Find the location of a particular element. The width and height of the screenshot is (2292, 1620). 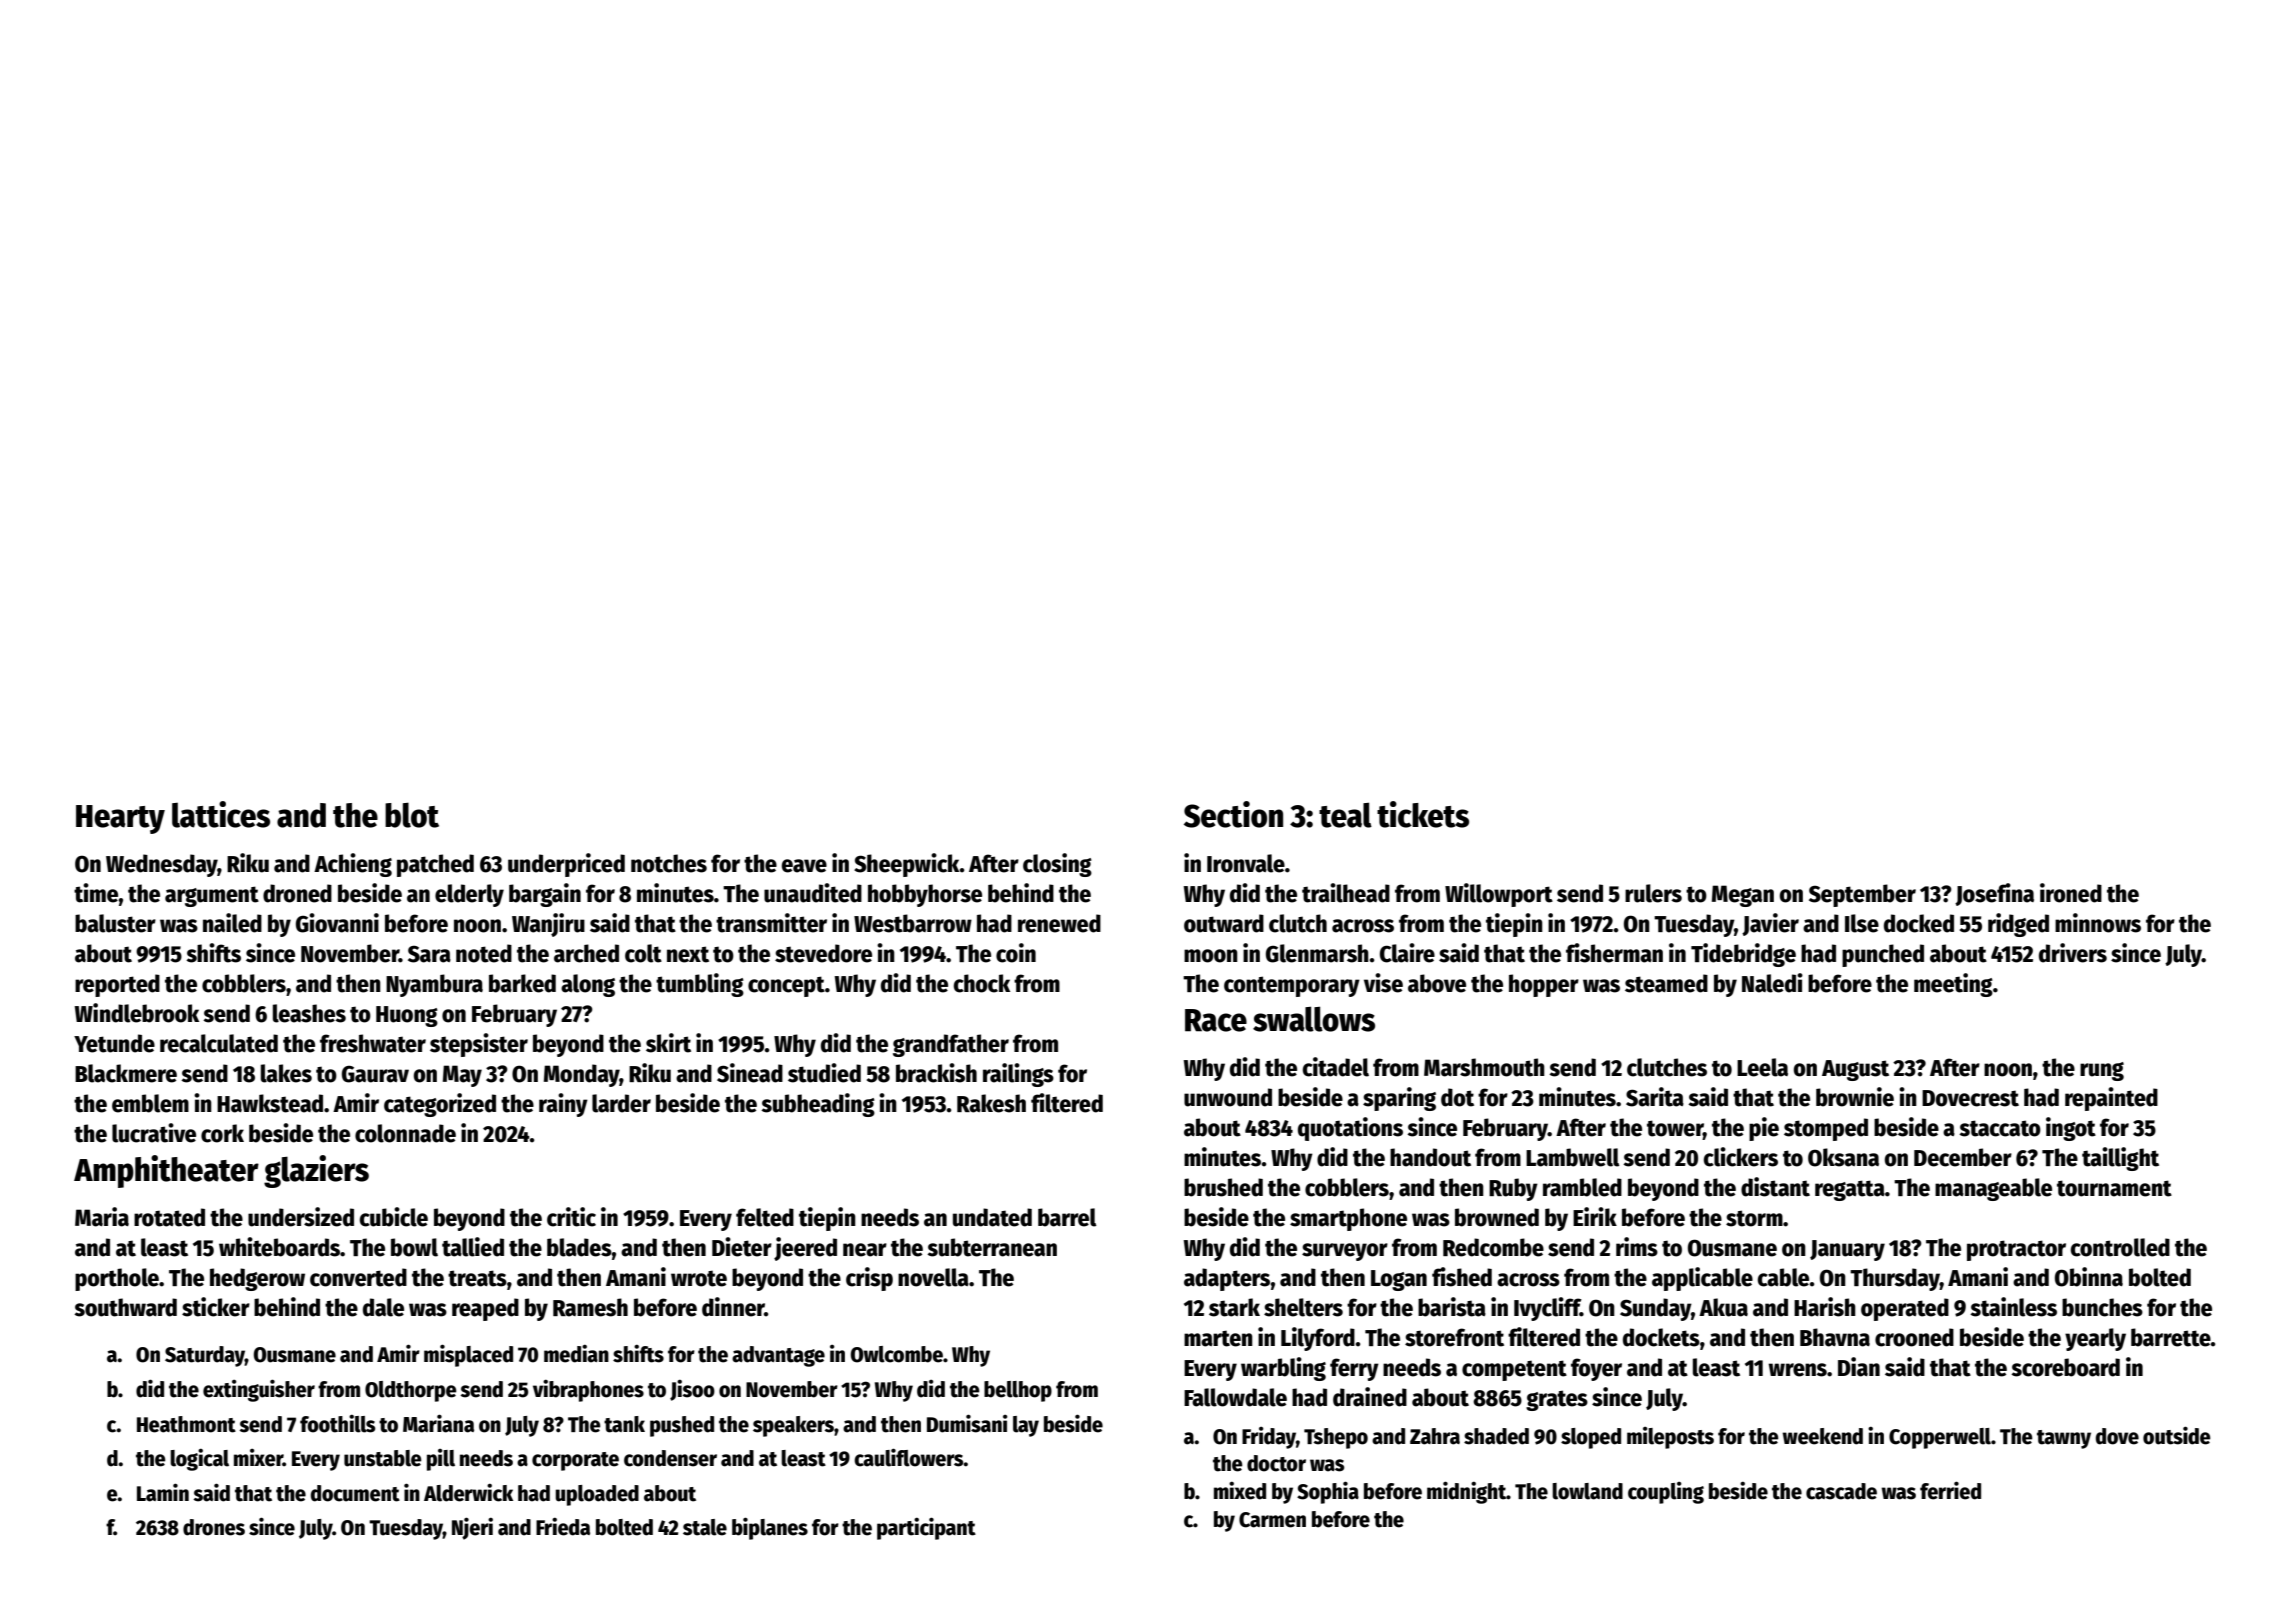

protractor is located at coordinates (2016, 1250).
